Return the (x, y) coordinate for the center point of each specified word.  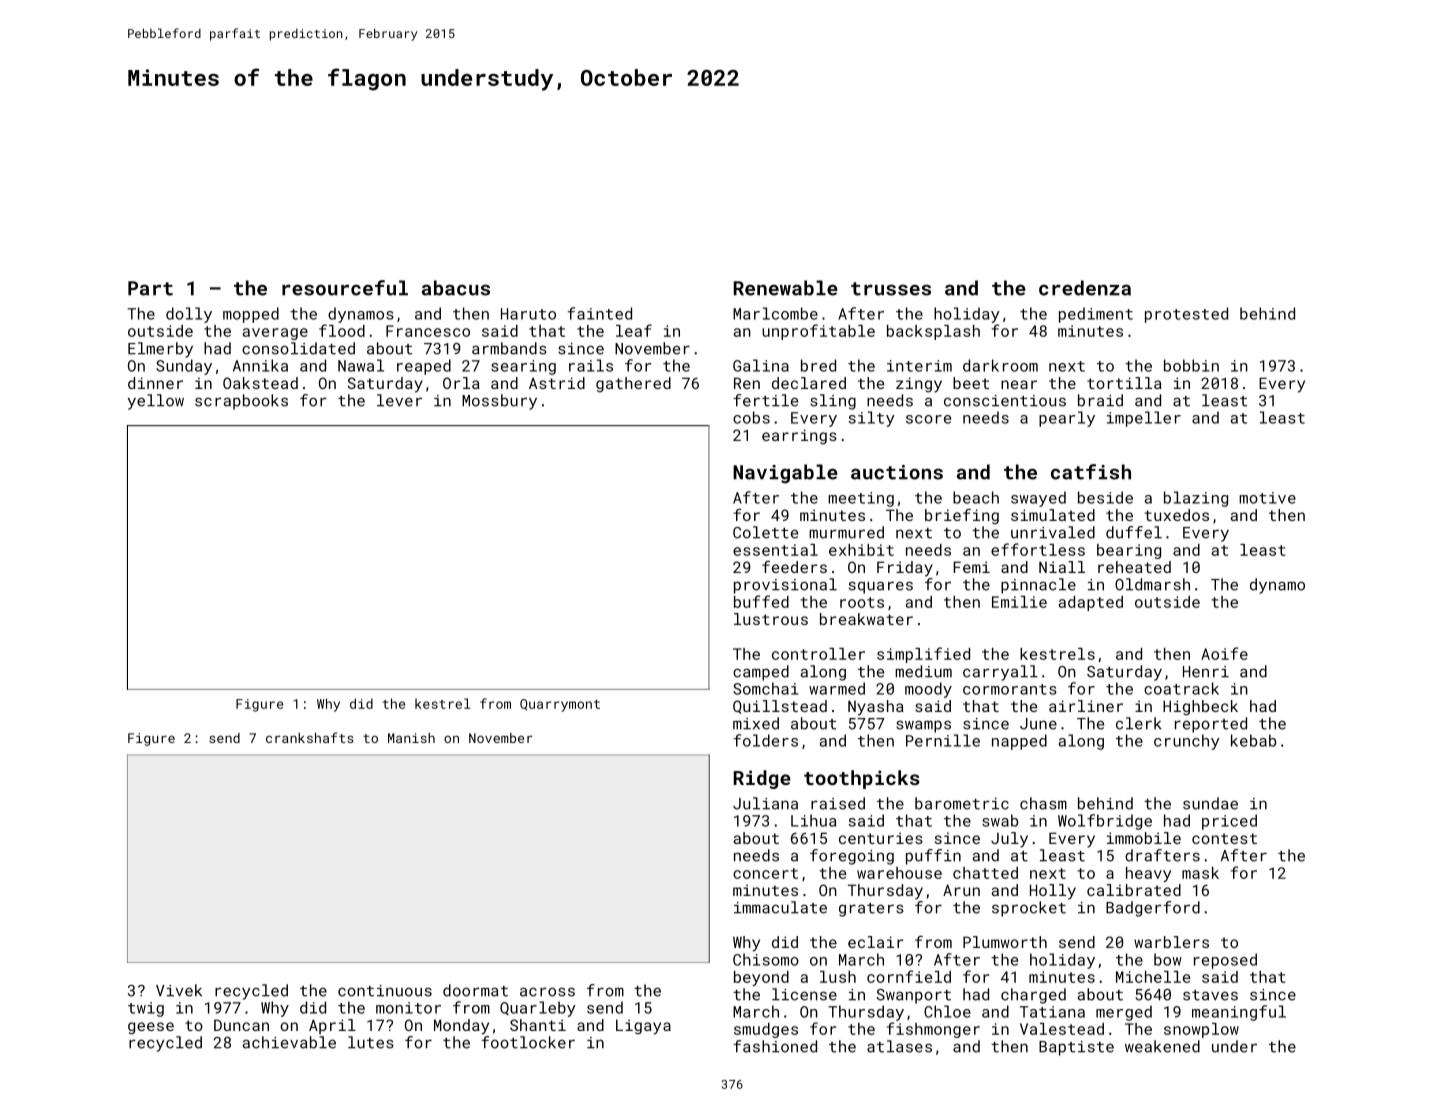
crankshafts (309, 737)
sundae (1210, 803)
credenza (1085, 288)
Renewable (786, 288)
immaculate (780, 907)
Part (150, 288)
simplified (923, 655)
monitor (408, 1008)
